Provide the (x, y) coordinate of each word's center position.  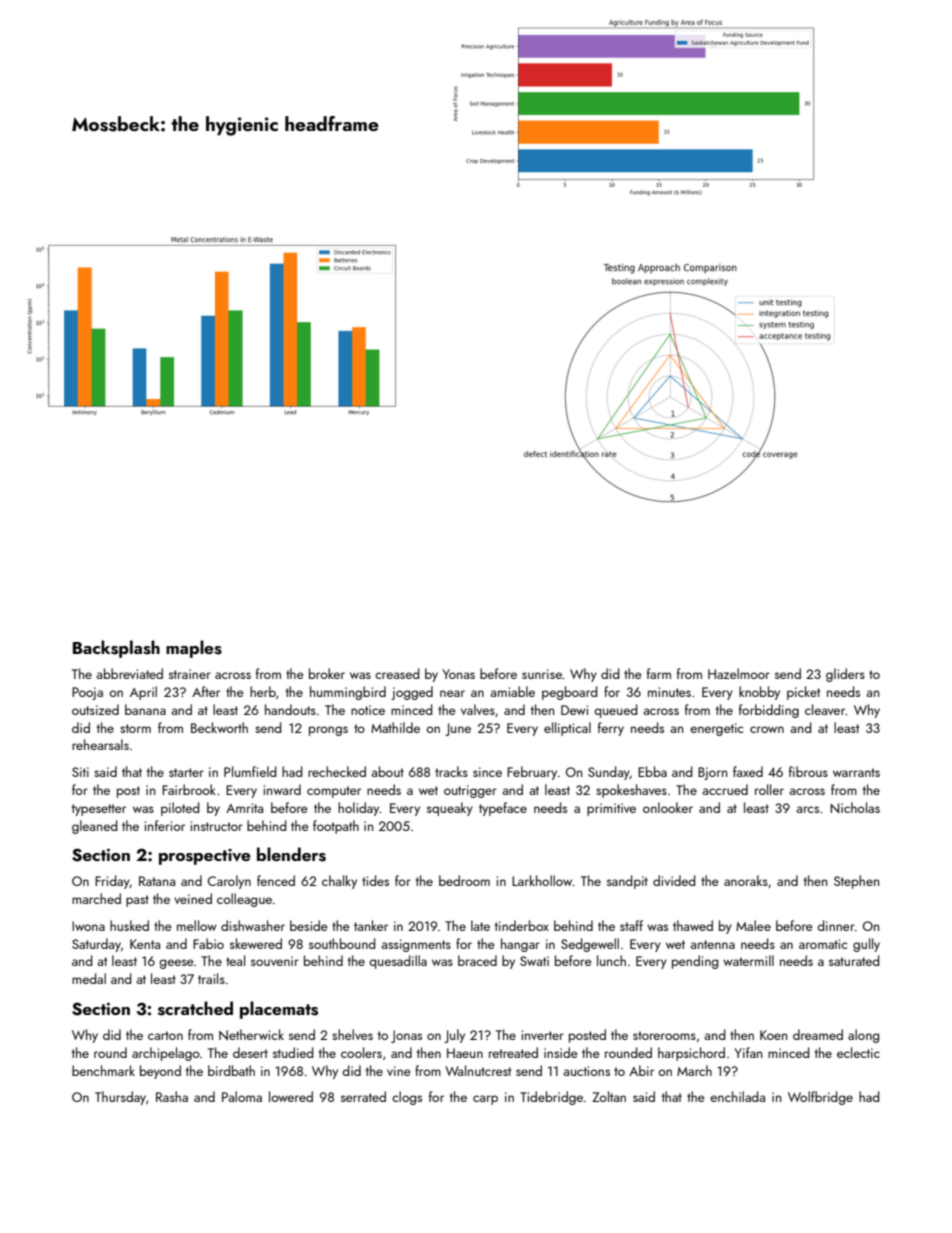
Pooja (87, 693)
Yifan (748, 1052)
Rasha (172, 1096)
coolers (361, 1052)
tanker (371, 925)
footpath (336, 827)
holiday (359, 809)
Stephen (856, 882)
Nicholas (855, 807)
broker (327, 673)
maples (194, 649)
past (137, 901)
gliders (845, 675)
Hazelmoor (739, 673)
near (452, 693)
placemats (279, 1010)
